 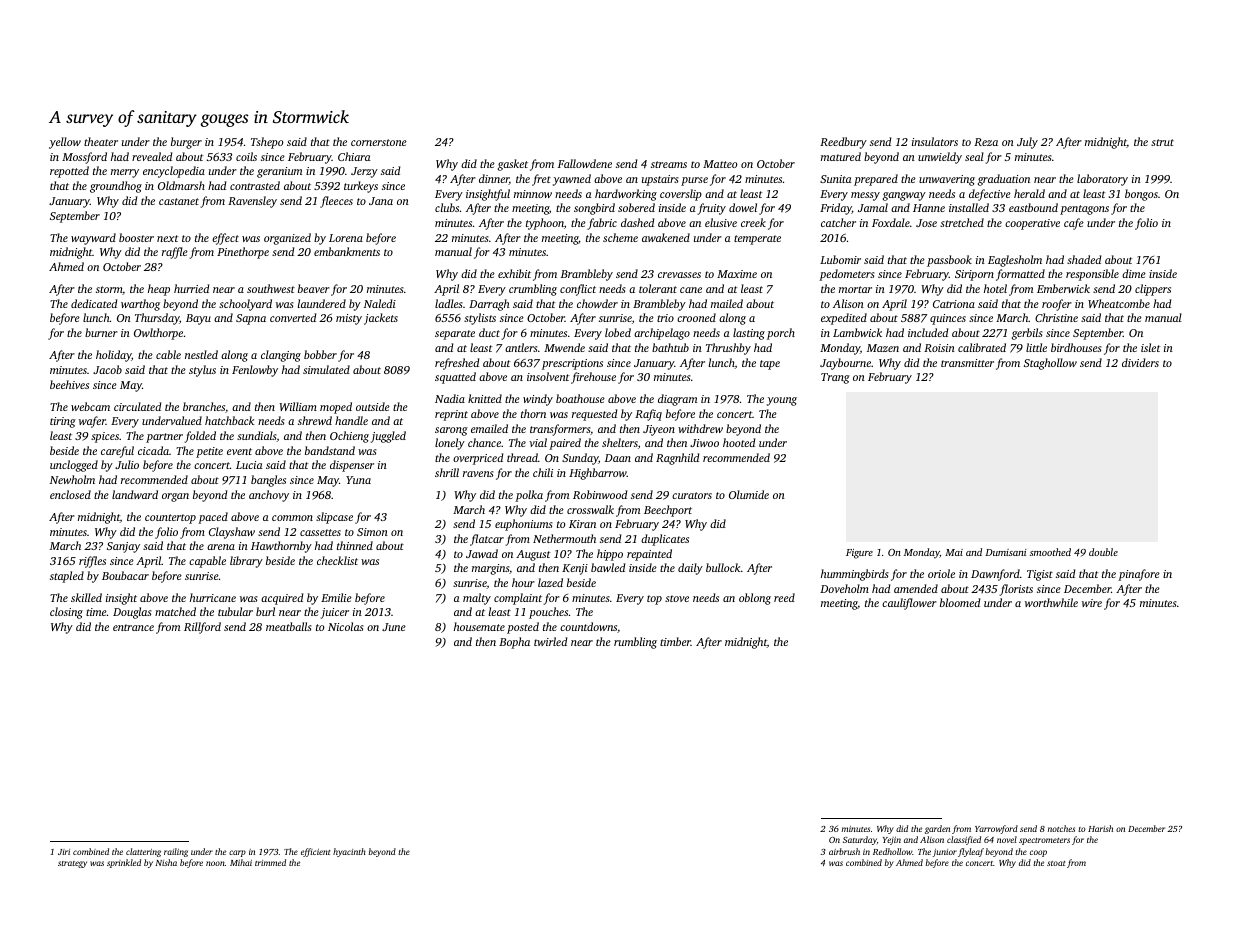 I want to click on Lorena, so click(x=346, y=238).
